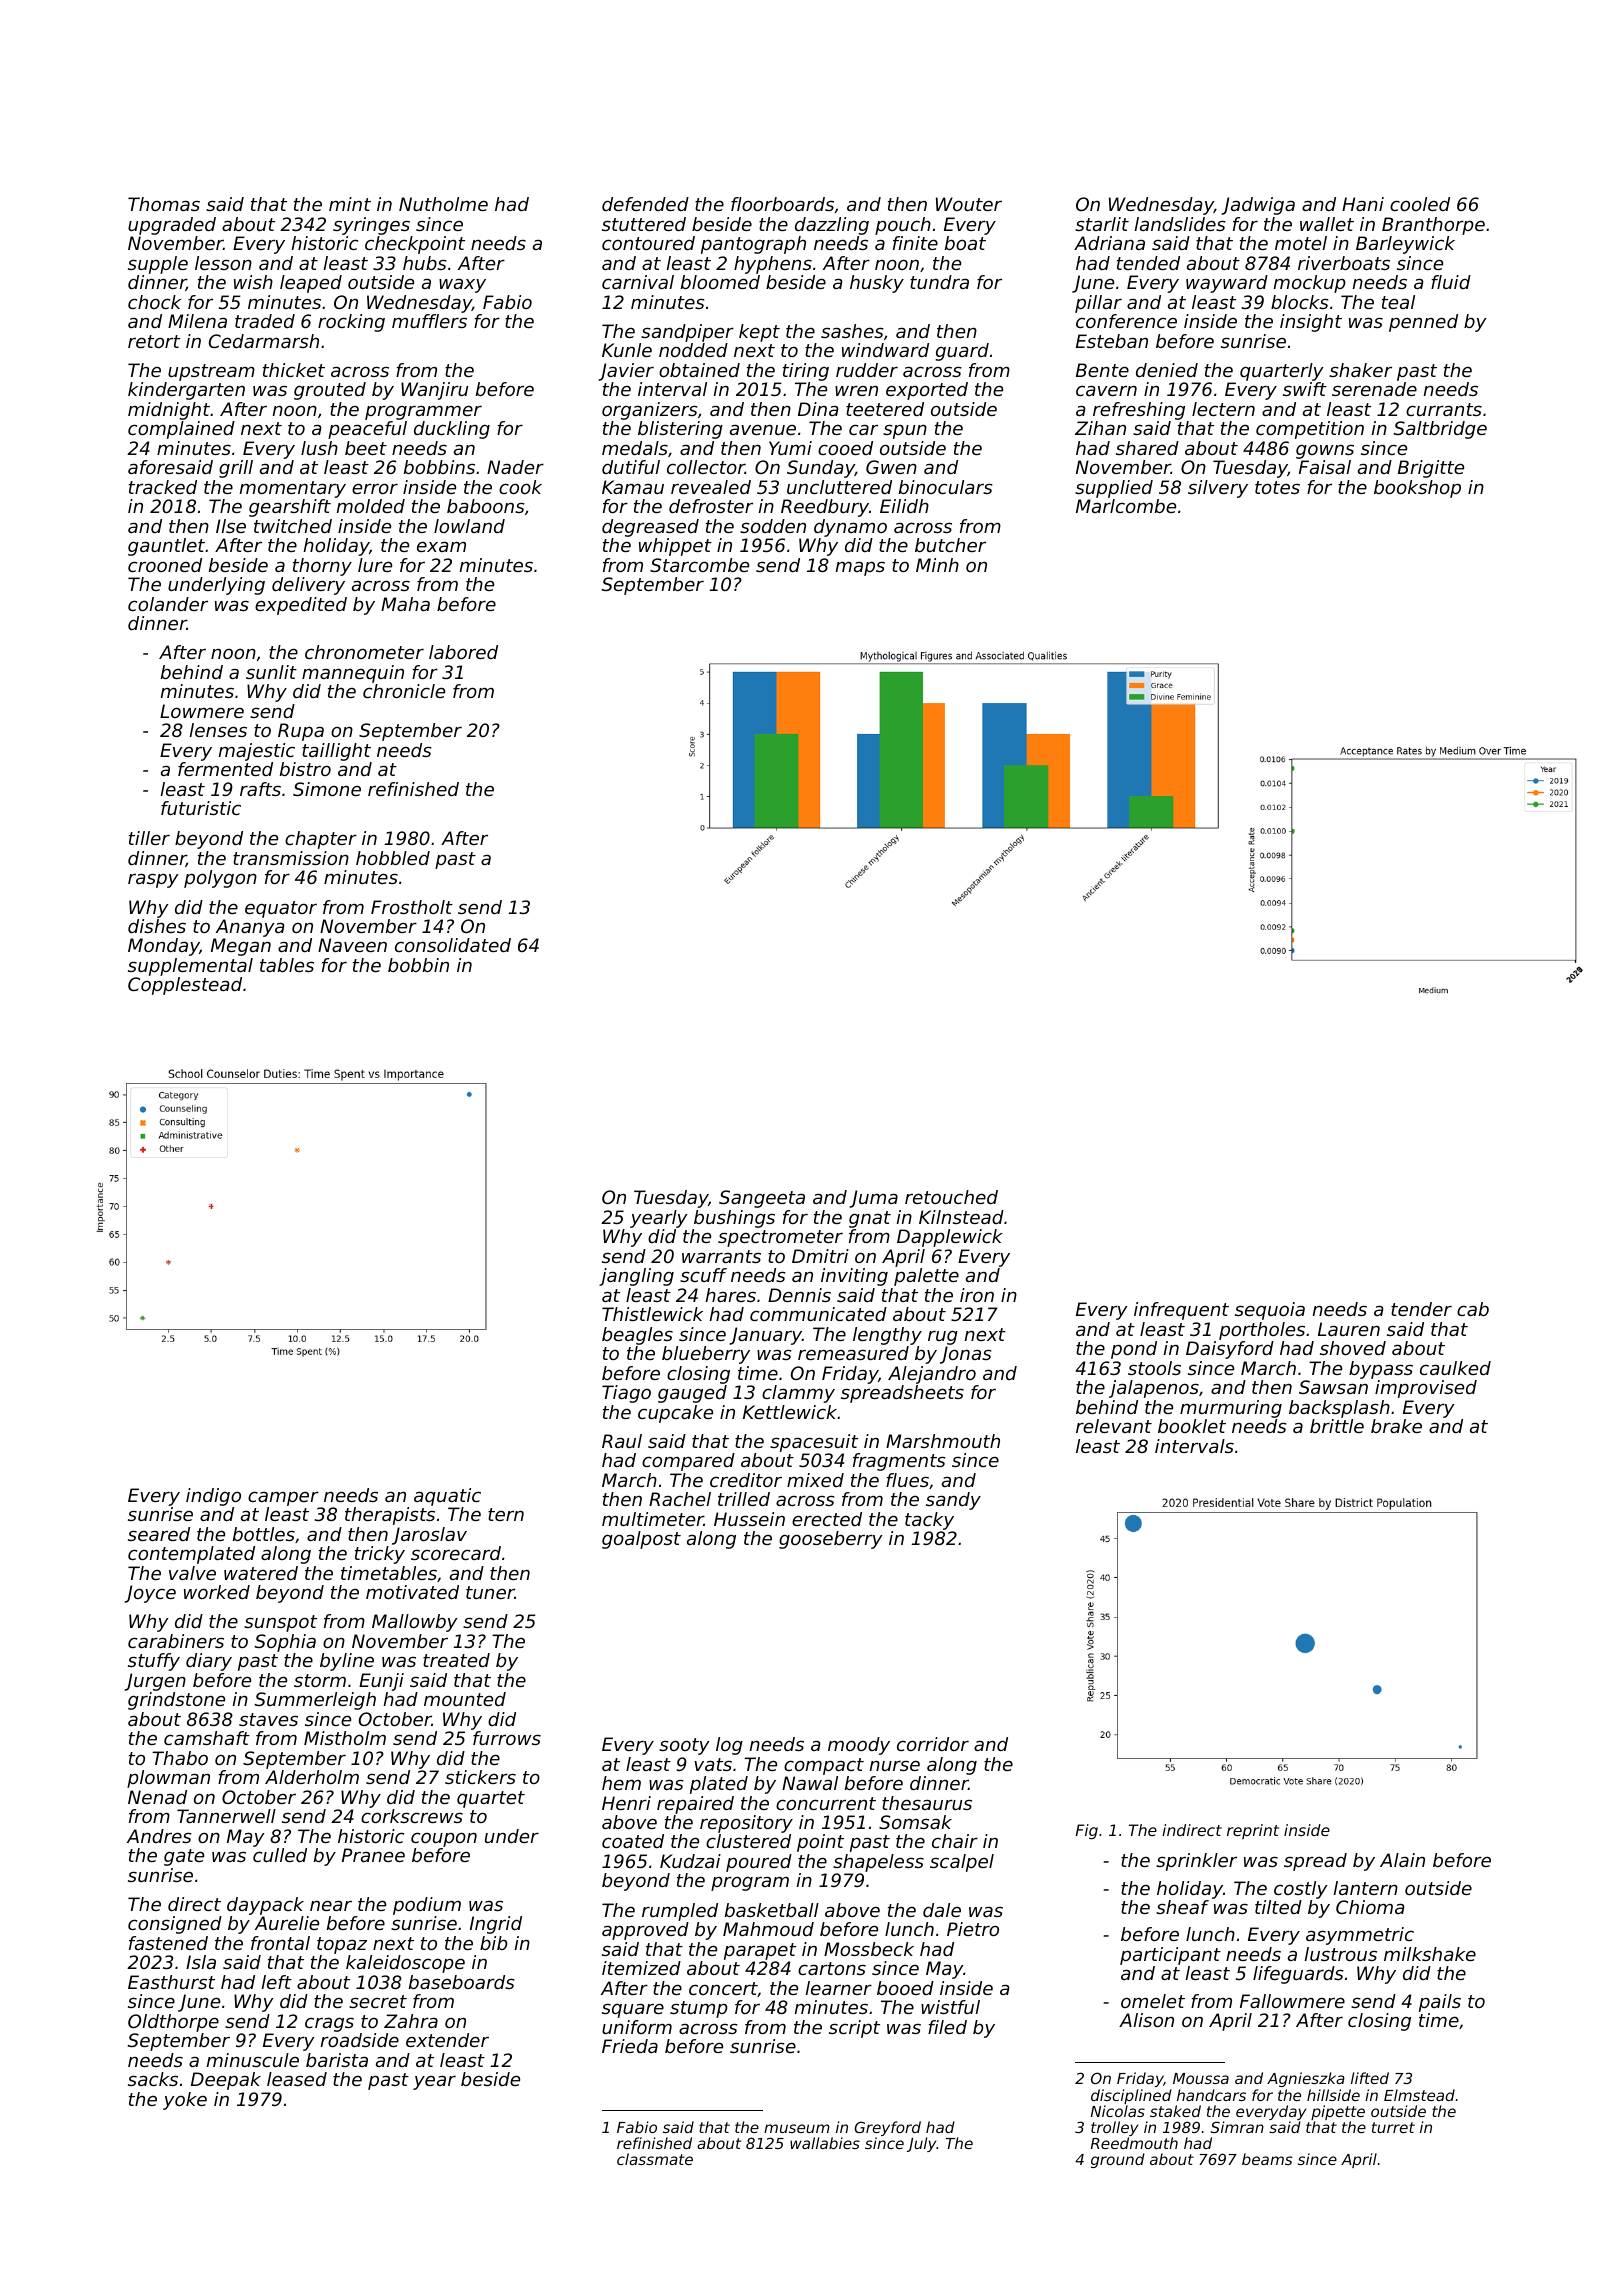  I want to click on watered, so click(261, 1573).
